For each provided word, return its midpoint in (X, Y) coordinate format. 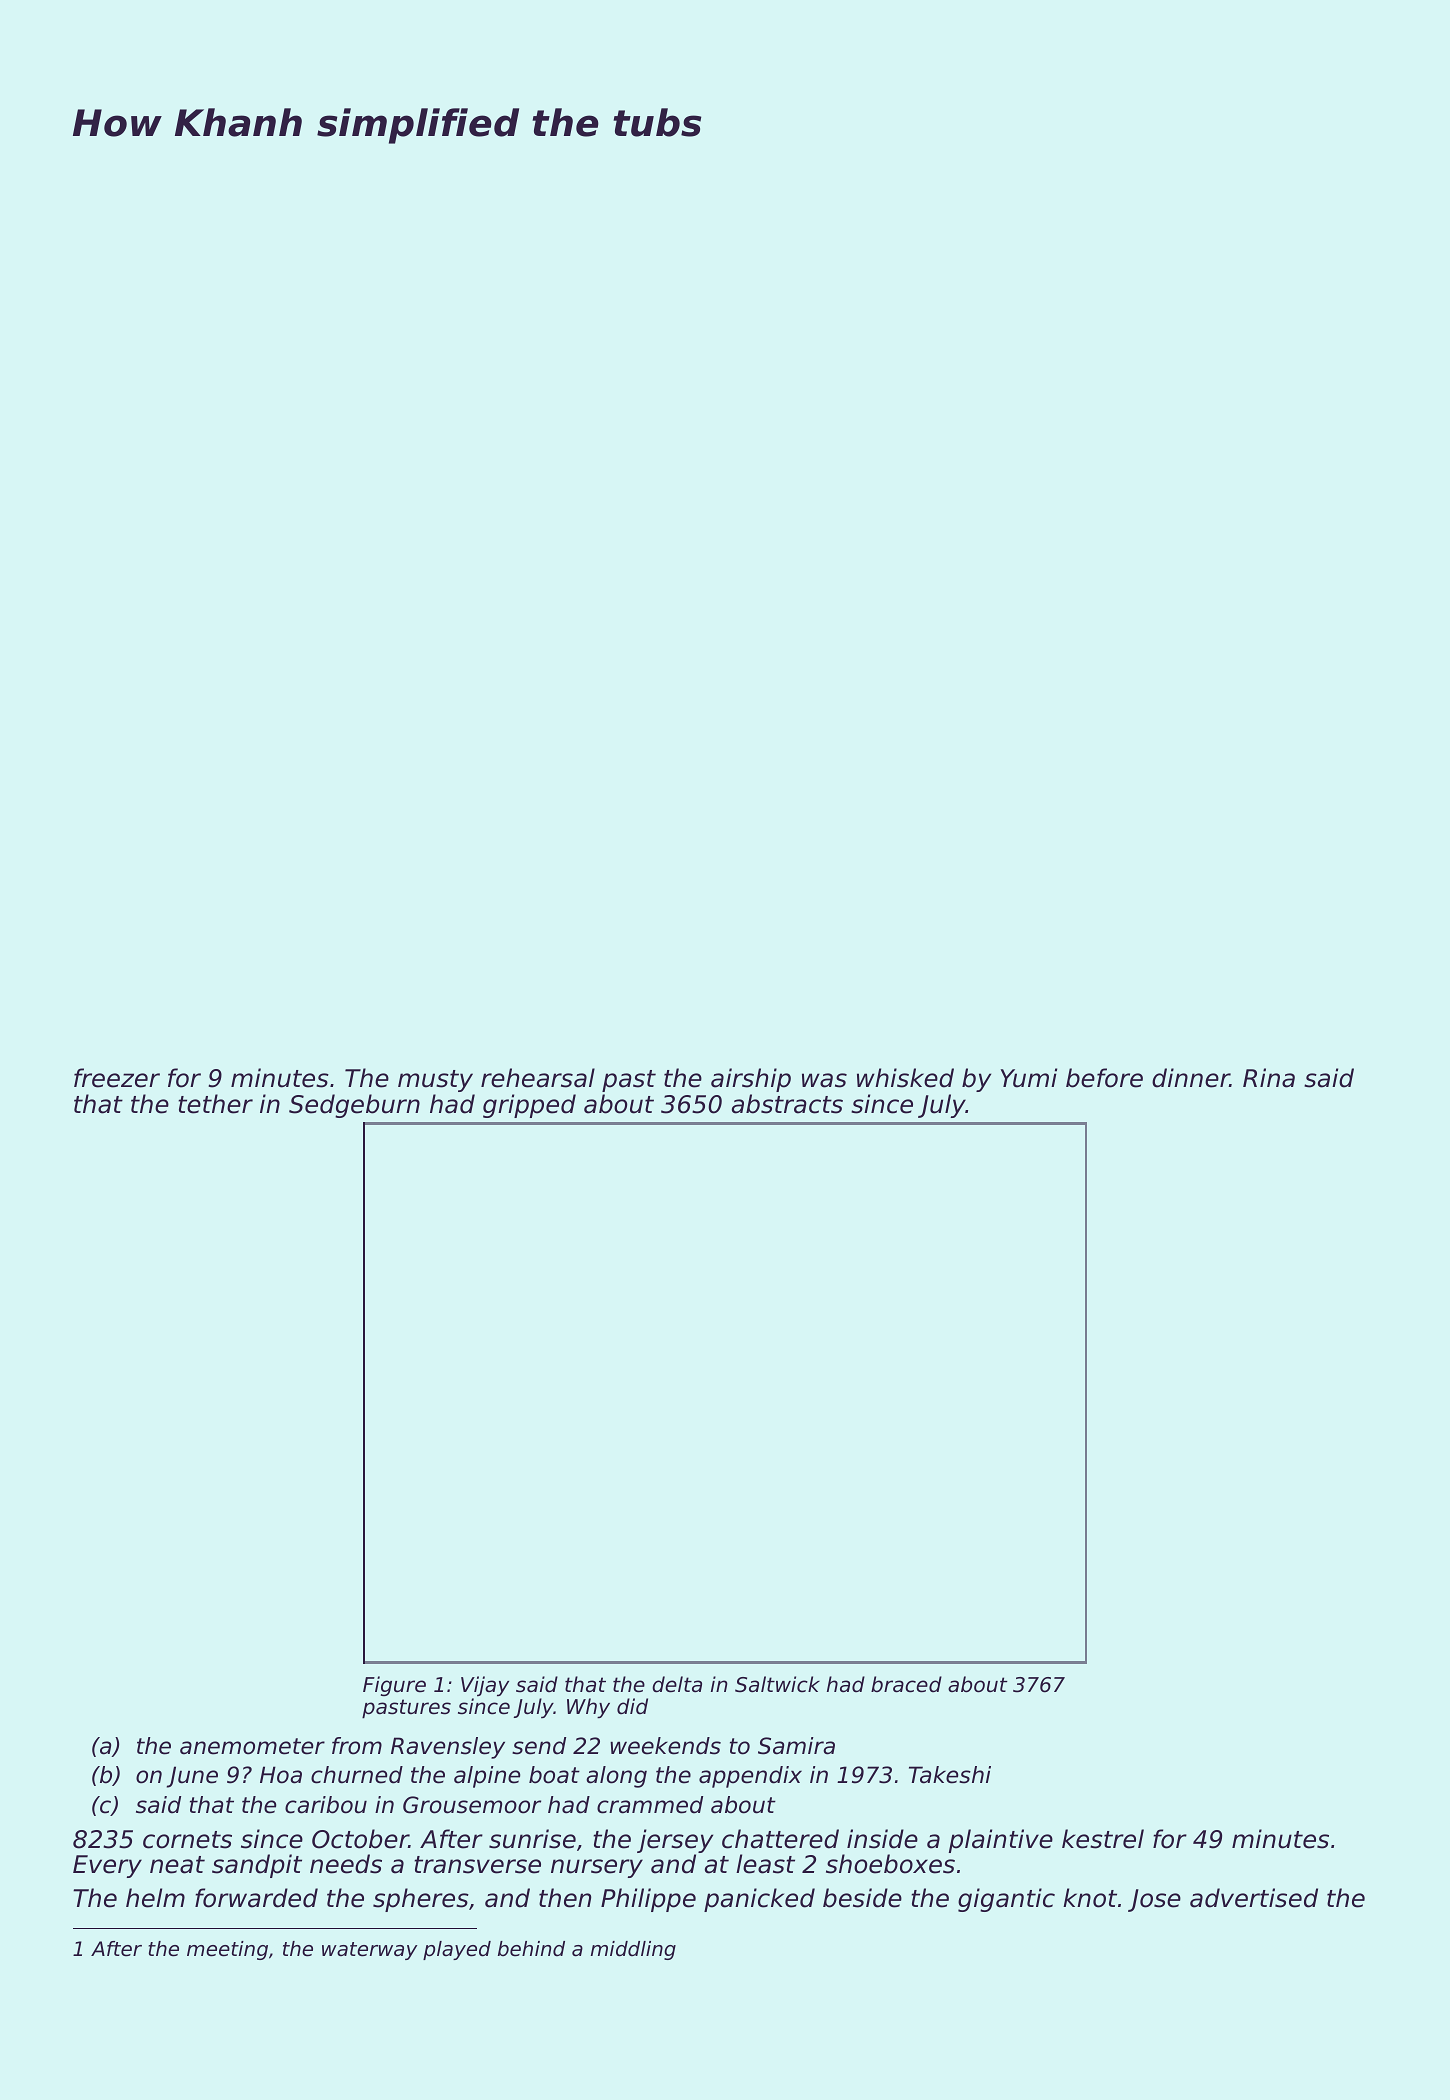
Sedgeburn (354, 1106)
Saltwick (777, 1684)
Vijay (485, 1686)
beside (862, 1898)
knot (1090, 1898)
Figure (394, 1686)
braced (906, 1684)
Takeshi (950, 1775)
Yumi (1029, 1078)
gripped (529, 1106)
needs (346, 1864)
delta (677, 1684)
